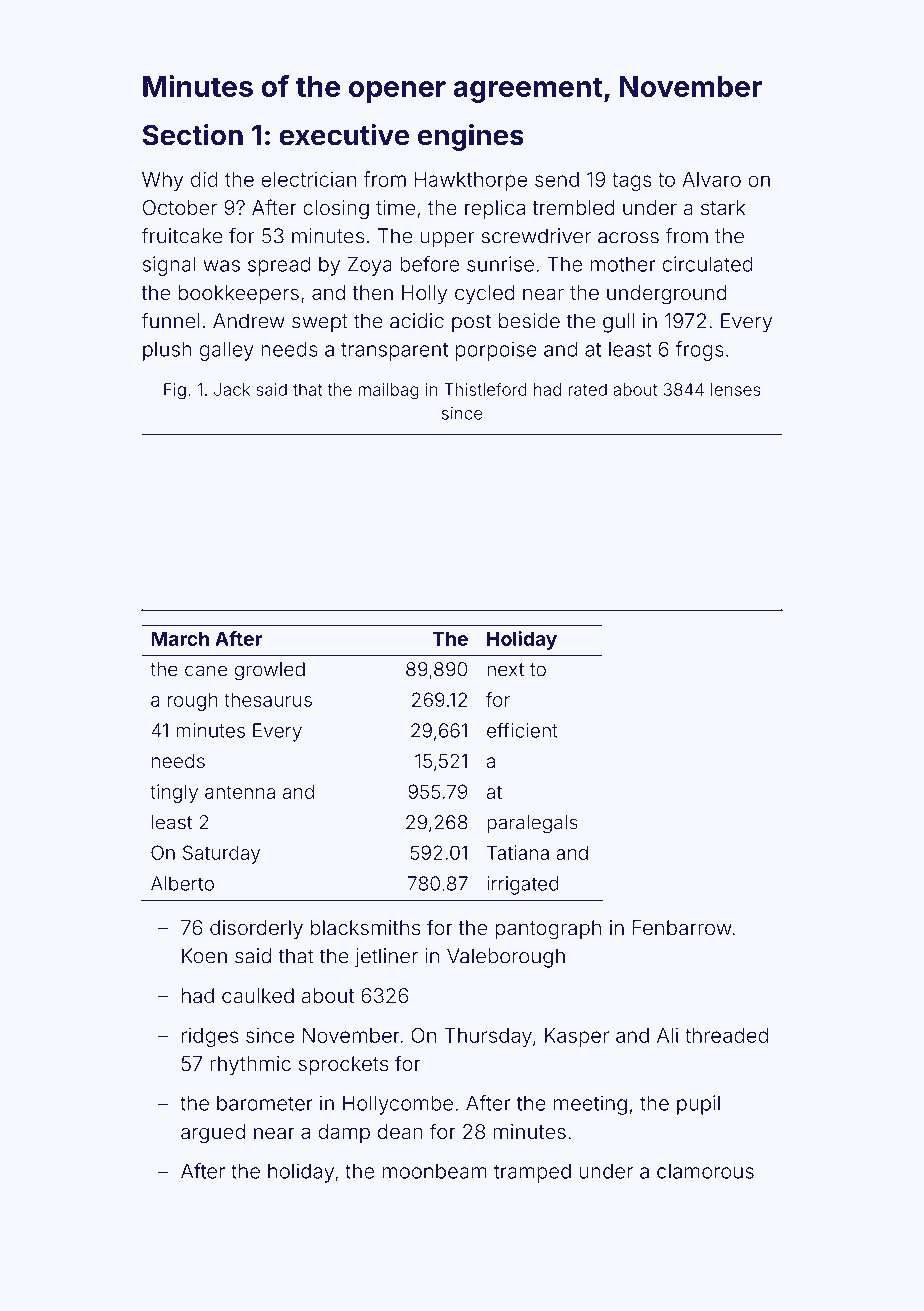 The height and width of the image is (1311, 924). Describe the element at coordinates (711, 179) in the image. I see `Alvaro` at that location.
